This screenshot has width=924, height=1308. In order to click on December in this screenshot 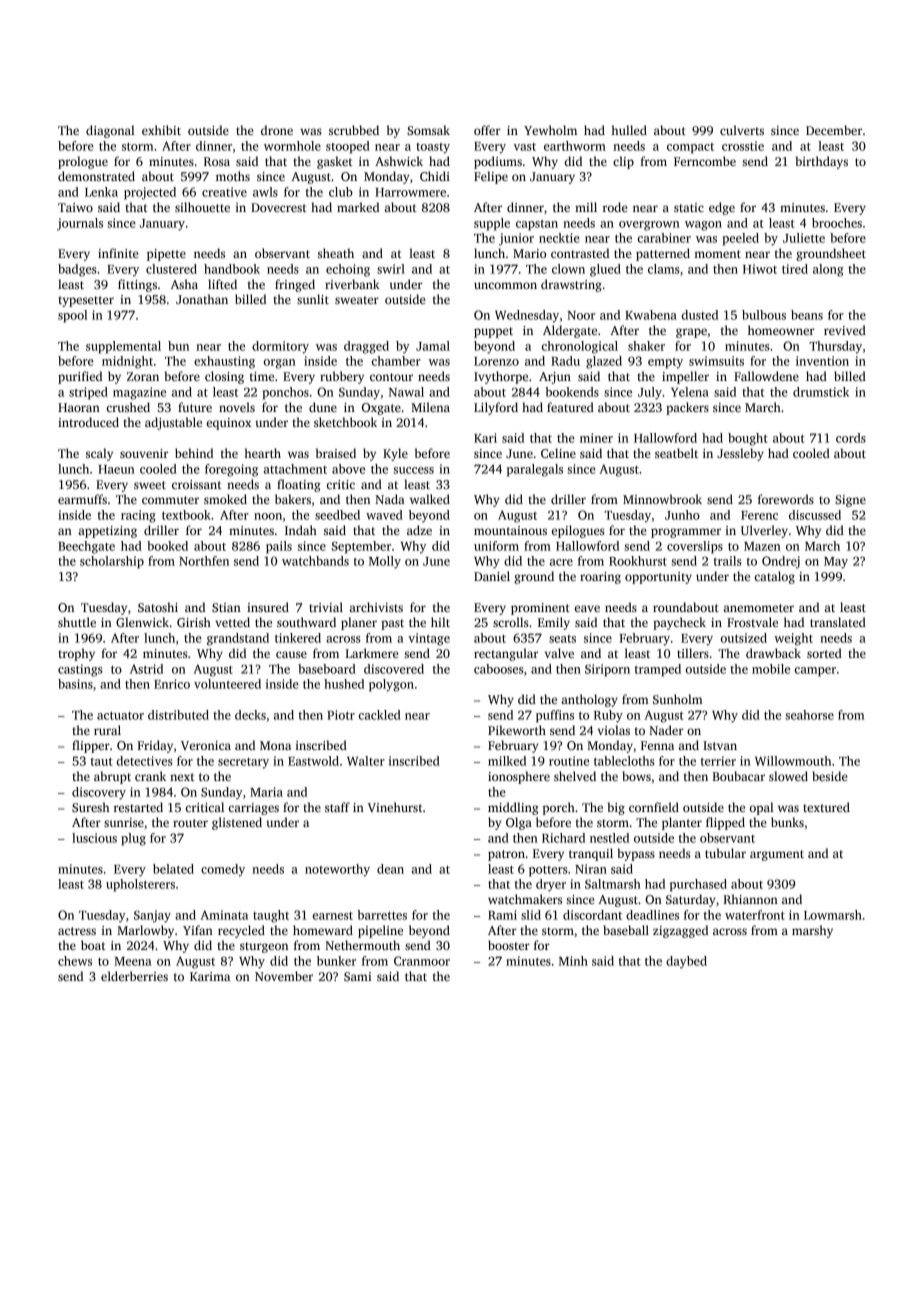, I will do `click(834, 130)`.
